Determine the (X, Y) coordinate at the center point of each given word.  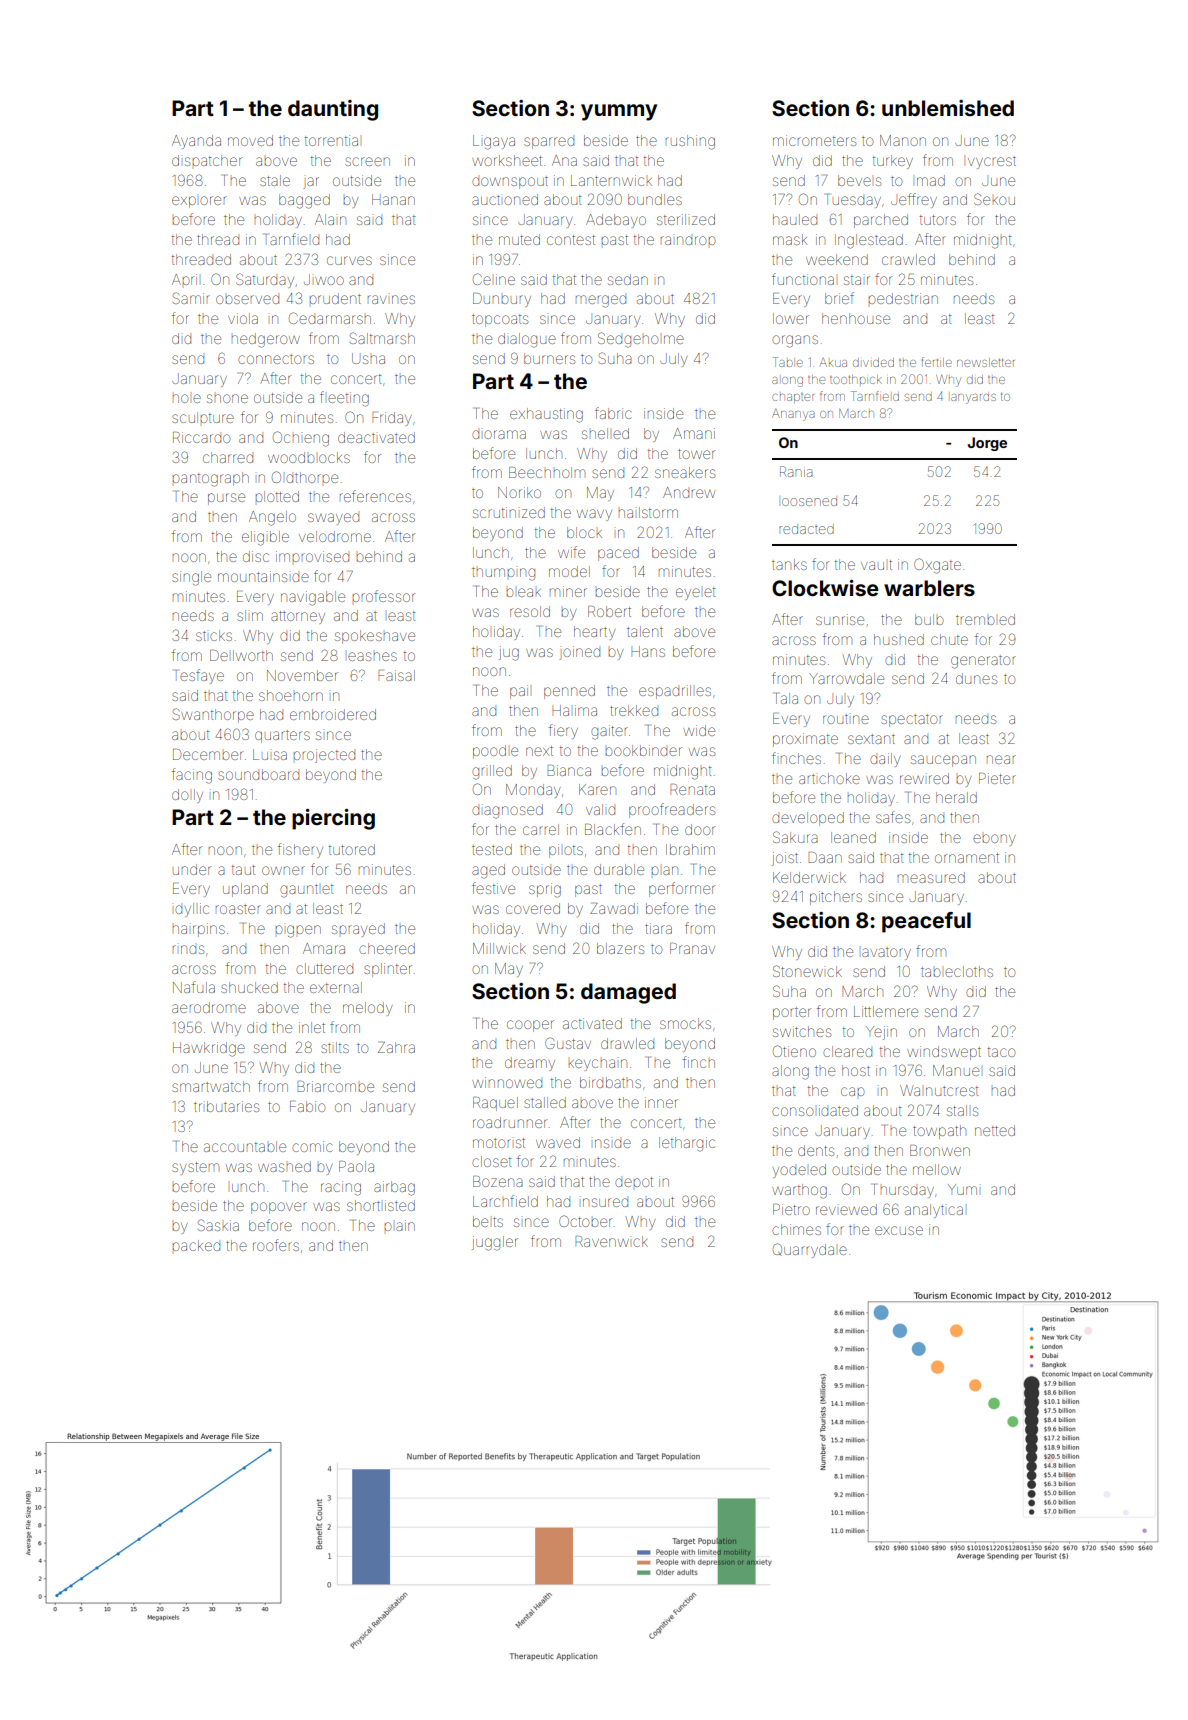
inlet (312, 1027)
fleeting (344, 399)
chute (949, 639)
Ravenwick (611, 1241)
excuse (899, 1230)
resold (530, 611)
